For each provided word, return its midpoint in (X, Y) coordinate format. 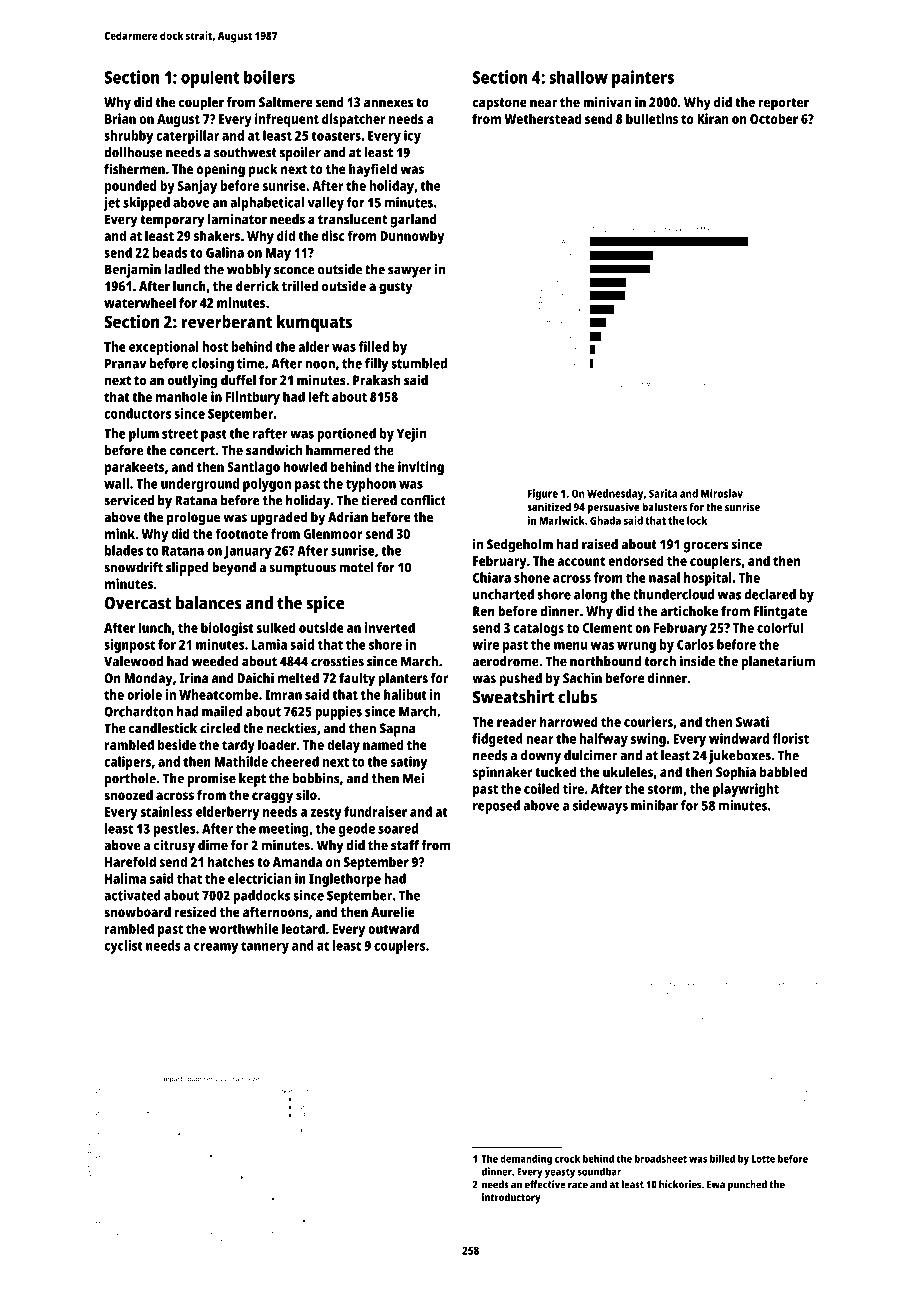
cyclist (123, 947)
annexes (388, 103)
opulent (210, 79)
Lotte (763, 1159)
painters (643, 79)
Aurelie (393, 911)
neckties (291, 728)
